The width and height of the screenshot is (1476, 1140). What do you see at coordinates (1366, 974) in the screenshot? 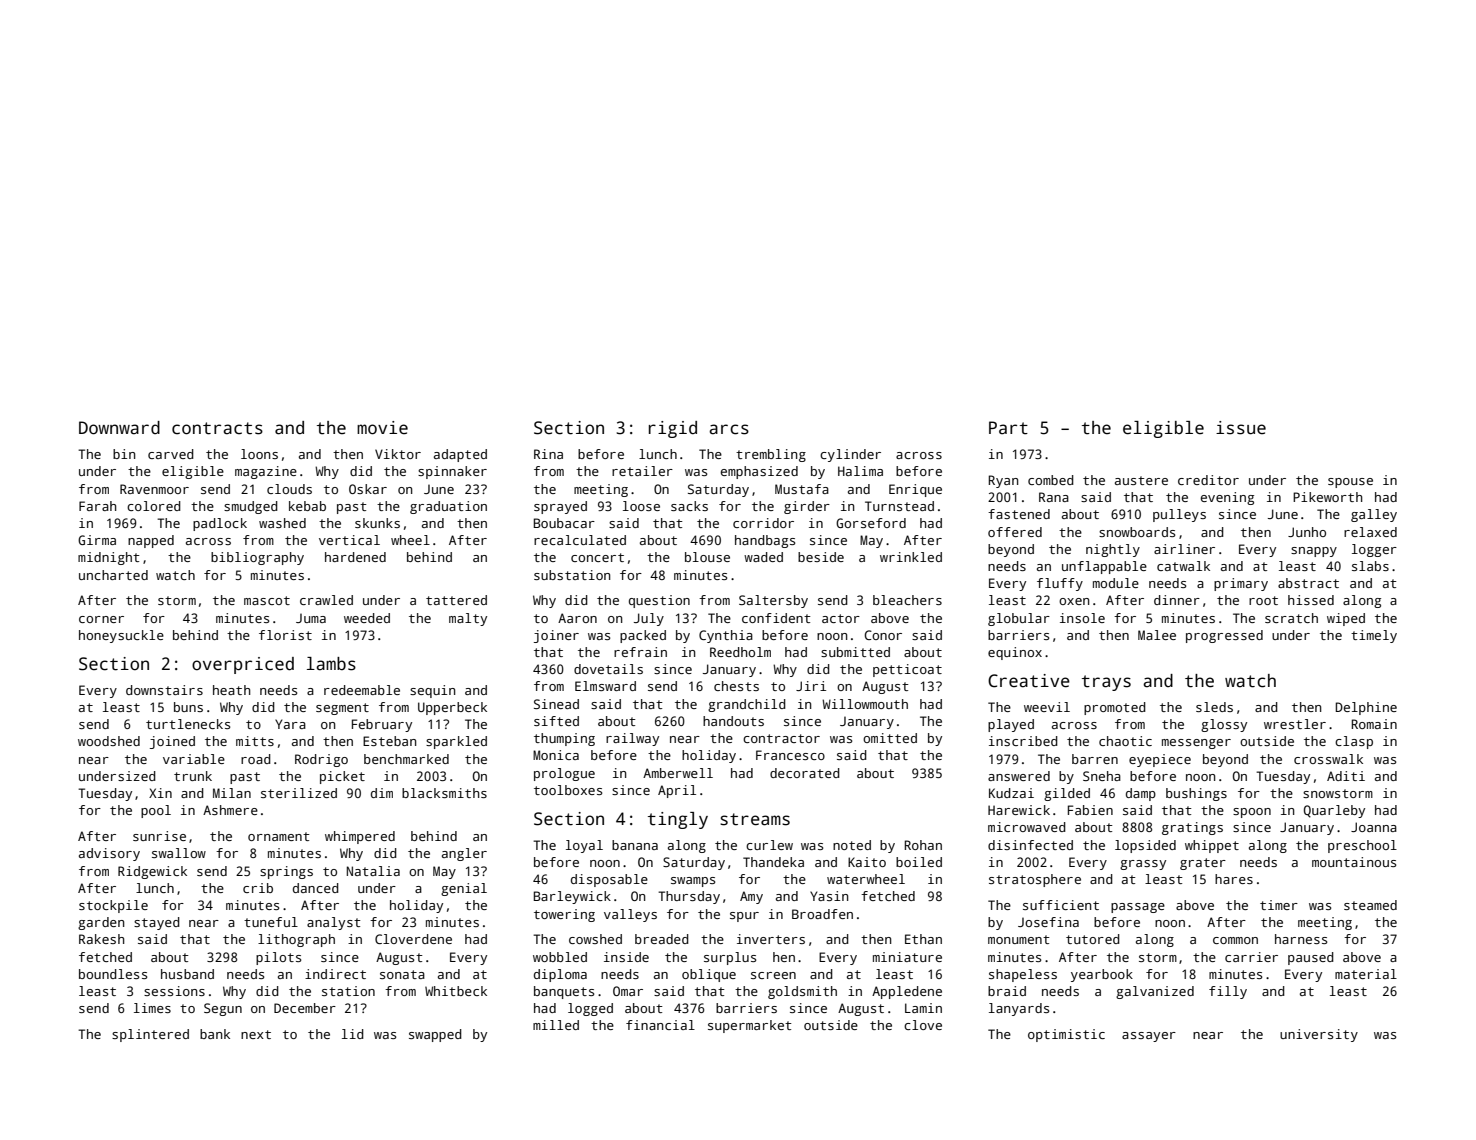
I see `material` at bounding box center [1366, 974].
